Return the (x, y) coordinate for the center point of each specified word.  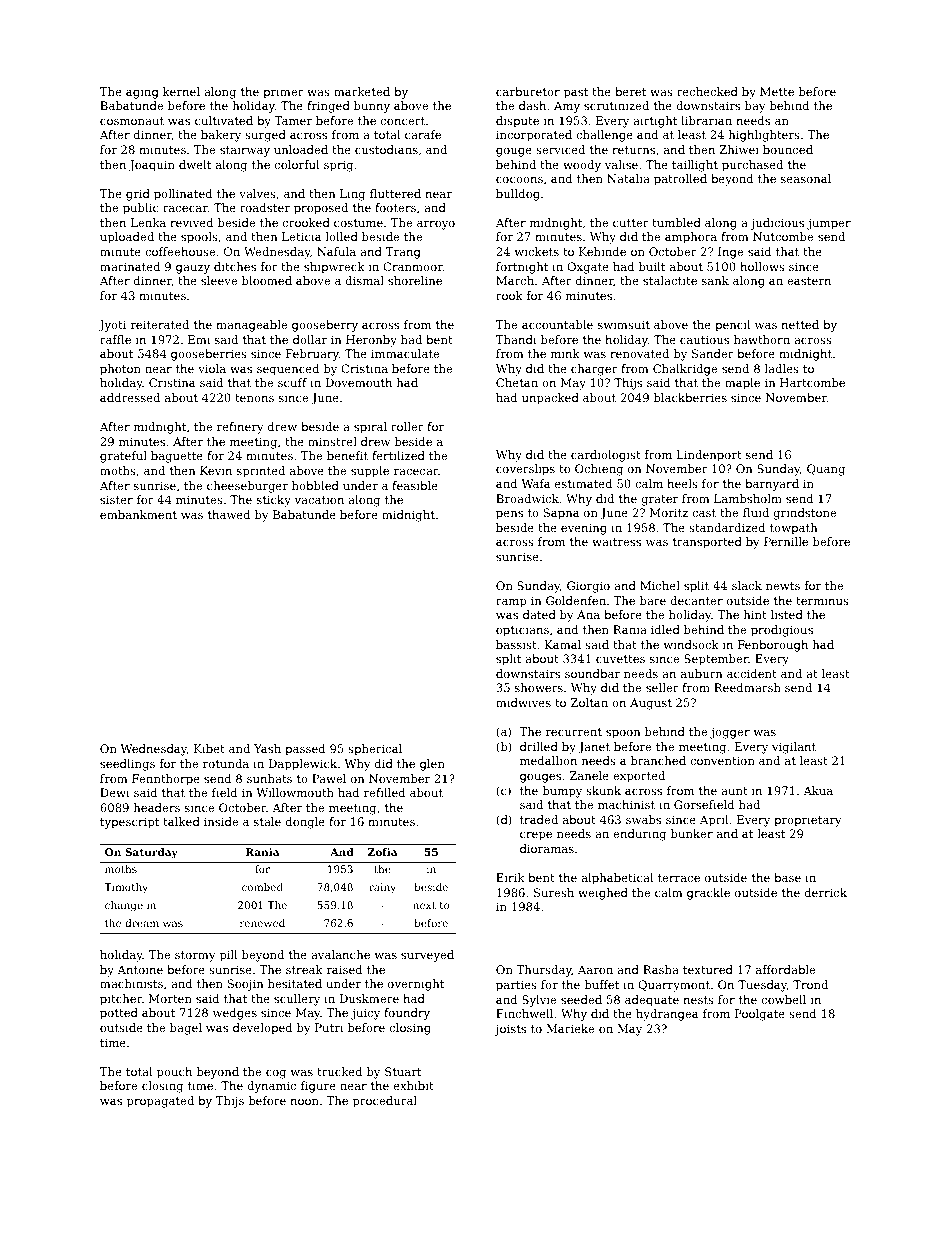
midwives (523, 702)
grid (138, 195)
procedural (385, 1102)
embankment (138, 514)
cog (276, 1074)
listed (787, 614)
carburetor (528, 91)
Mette (777, 91)
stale (267, 821)
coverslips (525, 470)
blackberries (690, 397)
